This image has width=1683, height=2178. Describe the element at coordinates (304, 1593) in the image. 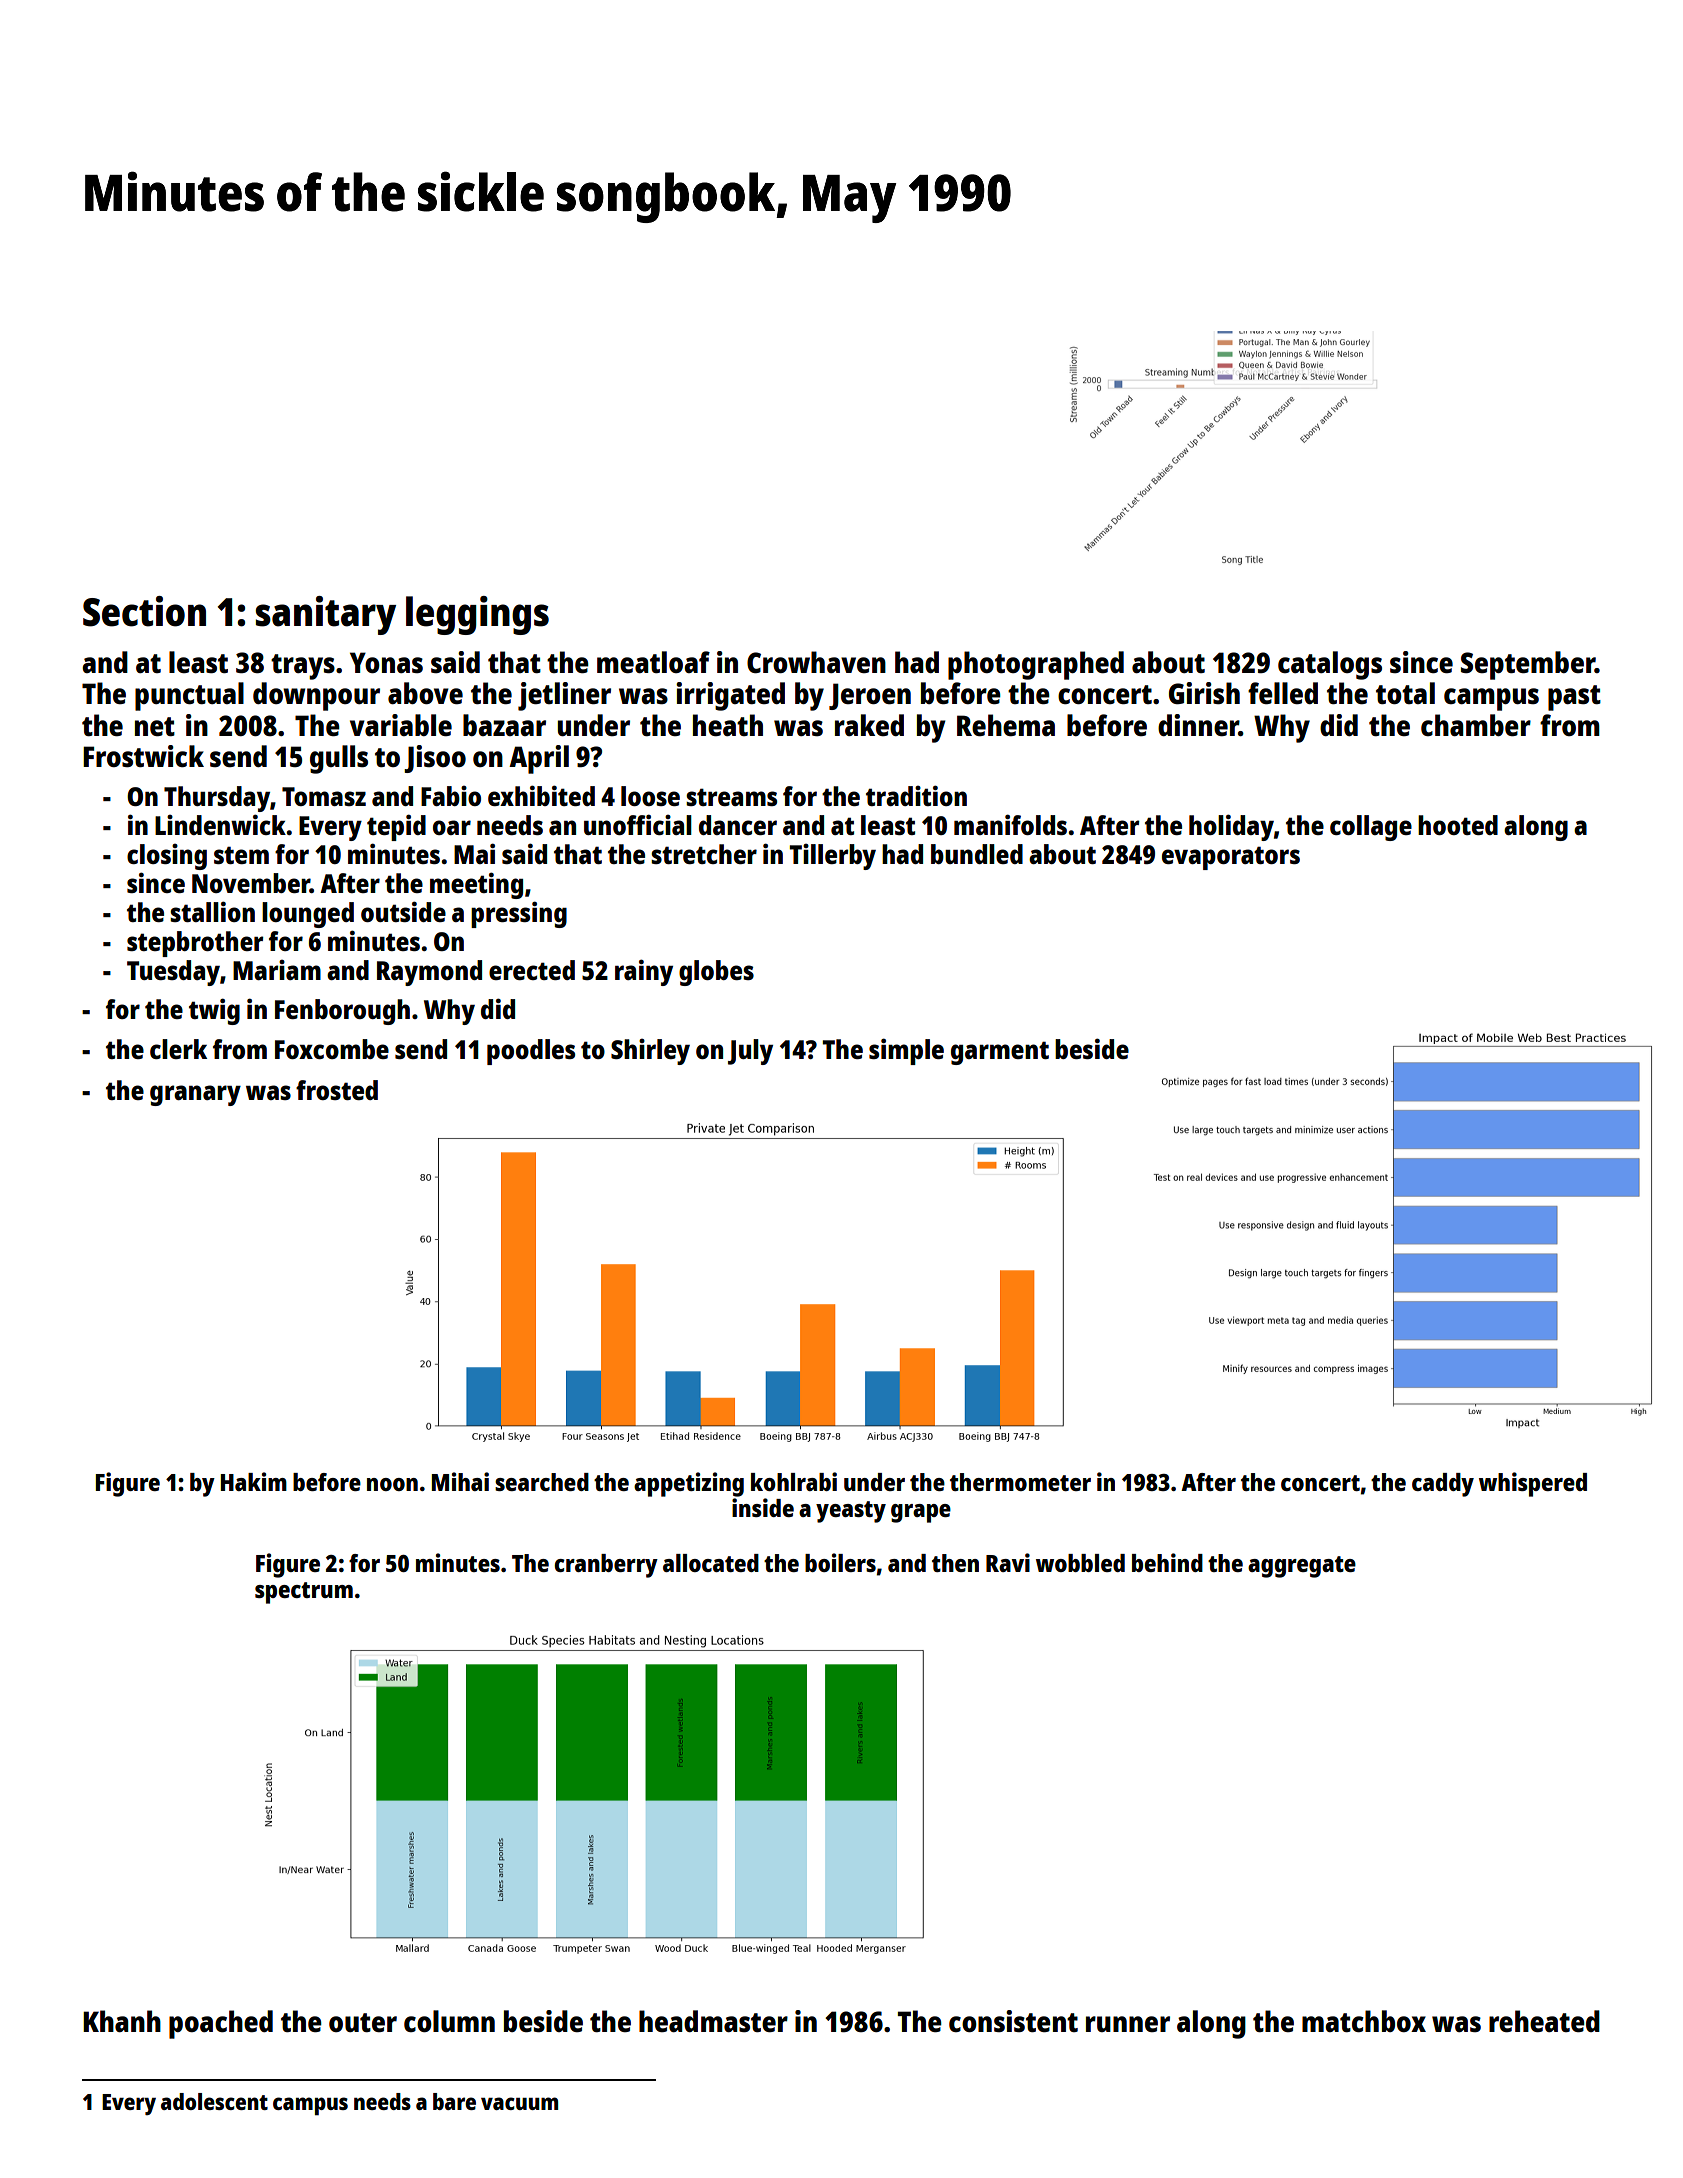

I see `spectrum` at that location.
